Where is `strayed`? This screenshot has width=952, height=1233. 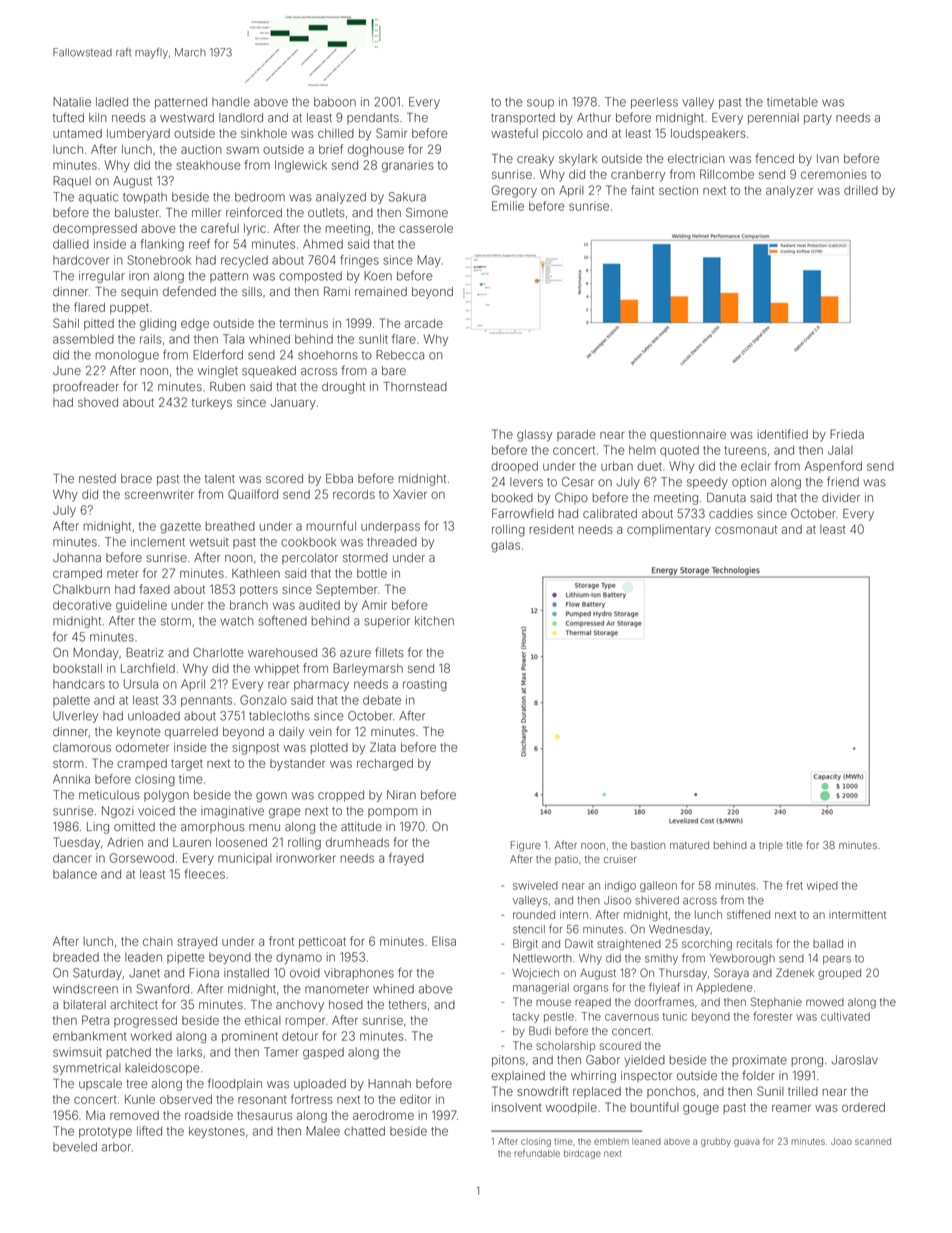 strayed is located at coordinates (197, 943).
